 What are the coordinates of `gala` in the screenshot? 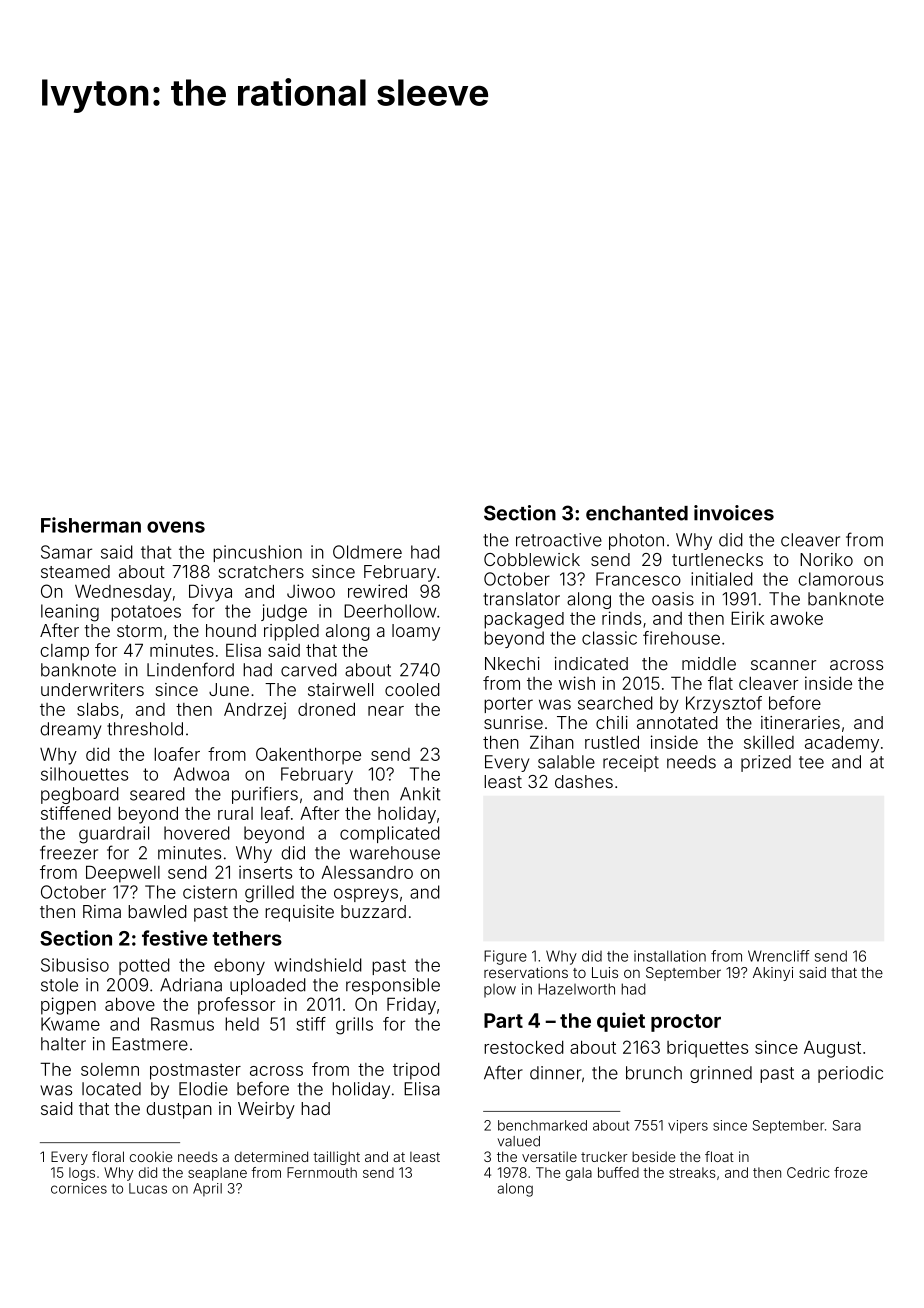 It's located at (579, 1174).
